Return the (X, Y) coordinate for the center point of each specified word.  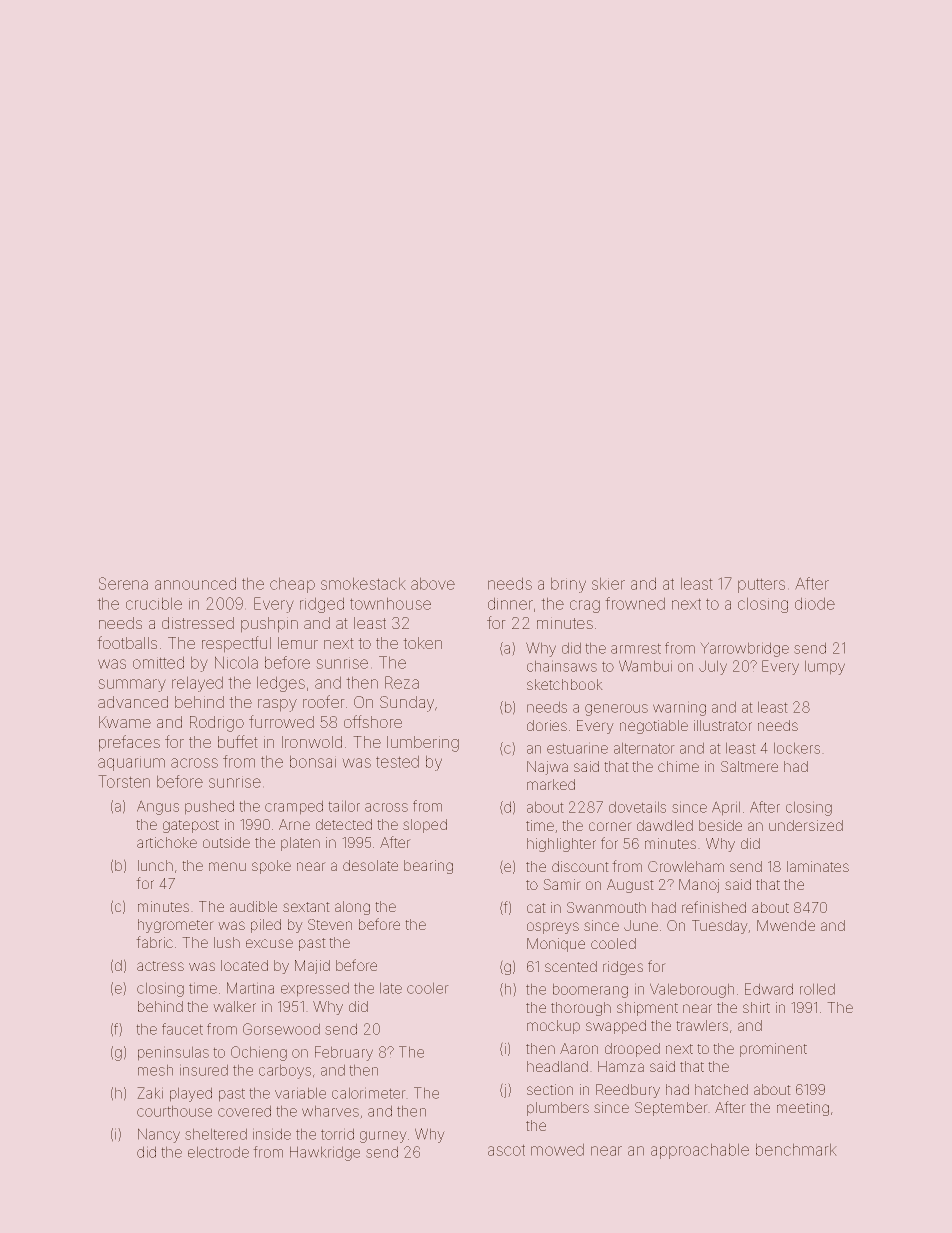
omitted (158, 663)
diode (815, 604)
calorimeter (368, 1093)
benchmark (796, 1150)
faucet (182, 1029)
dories (547, 725)
